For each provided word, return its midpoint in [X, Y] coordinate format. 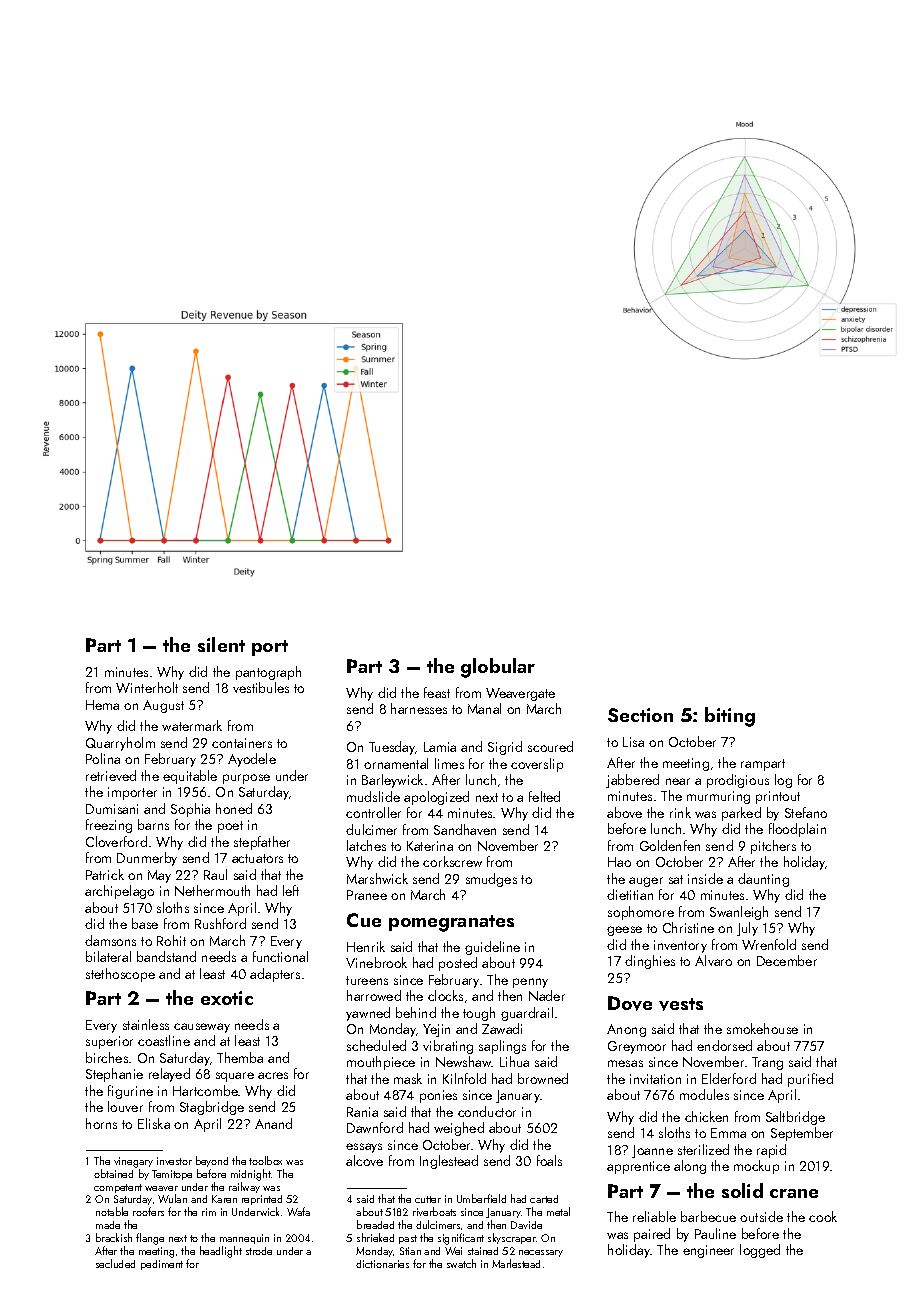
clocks [445, 995]
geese [624, 931]
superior [109, 1042]
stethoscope [120, 975]
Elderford [729, 1078]
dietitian [630, 894]
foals [549, 1160]
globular [498, 668]
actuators [257, 858]
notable [112, 1211]
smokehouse [762, 1028]
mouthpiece [381, 1063]
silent [221, 644]
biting [730, 717]
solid [742, 1190]
